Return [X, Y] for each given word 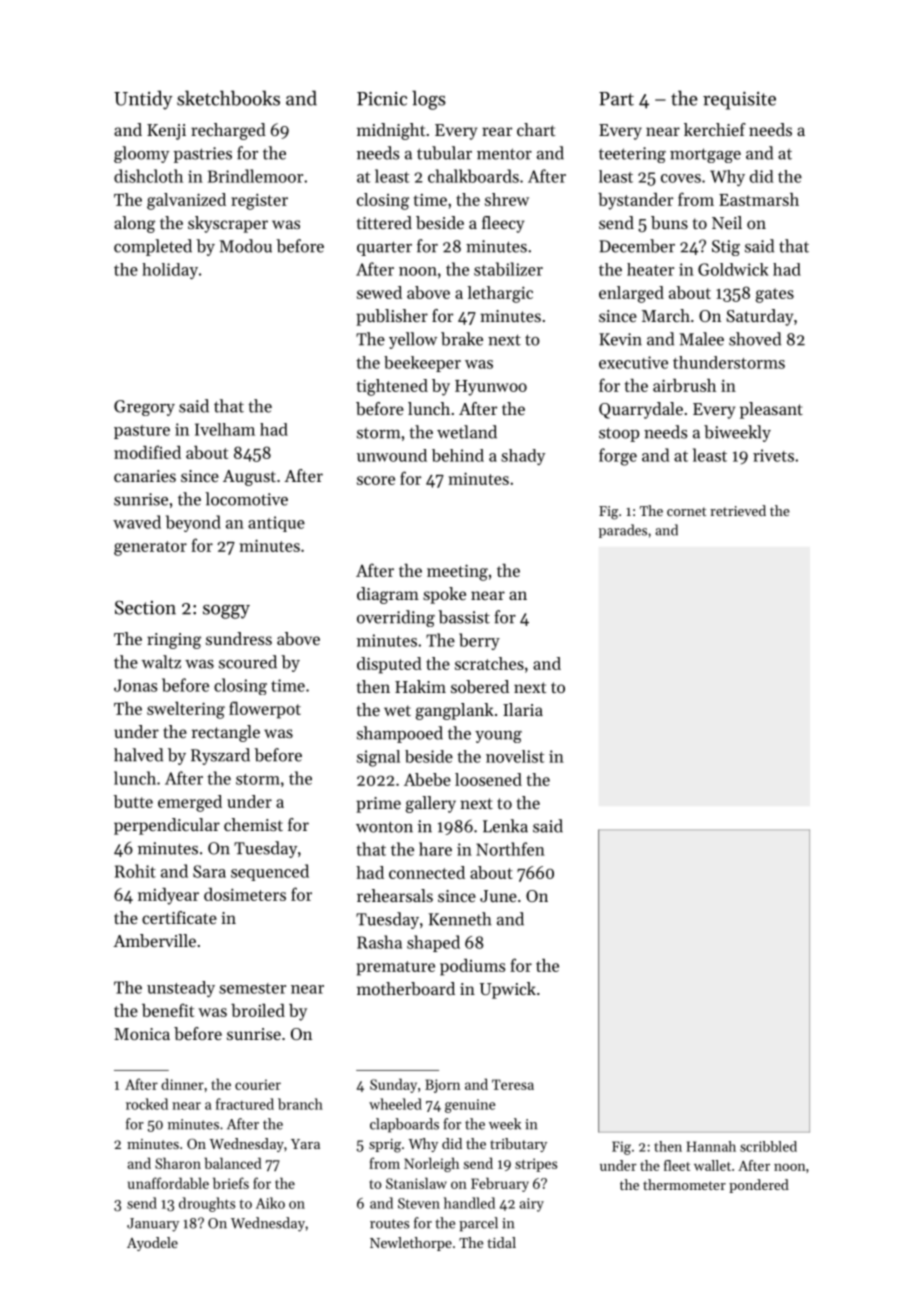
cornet [686, 511]
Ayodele [152, 1244]
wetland [467, 432]
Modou [245, 246]
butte [133, 801]
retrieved [738, 510]
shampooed [400, 734]
